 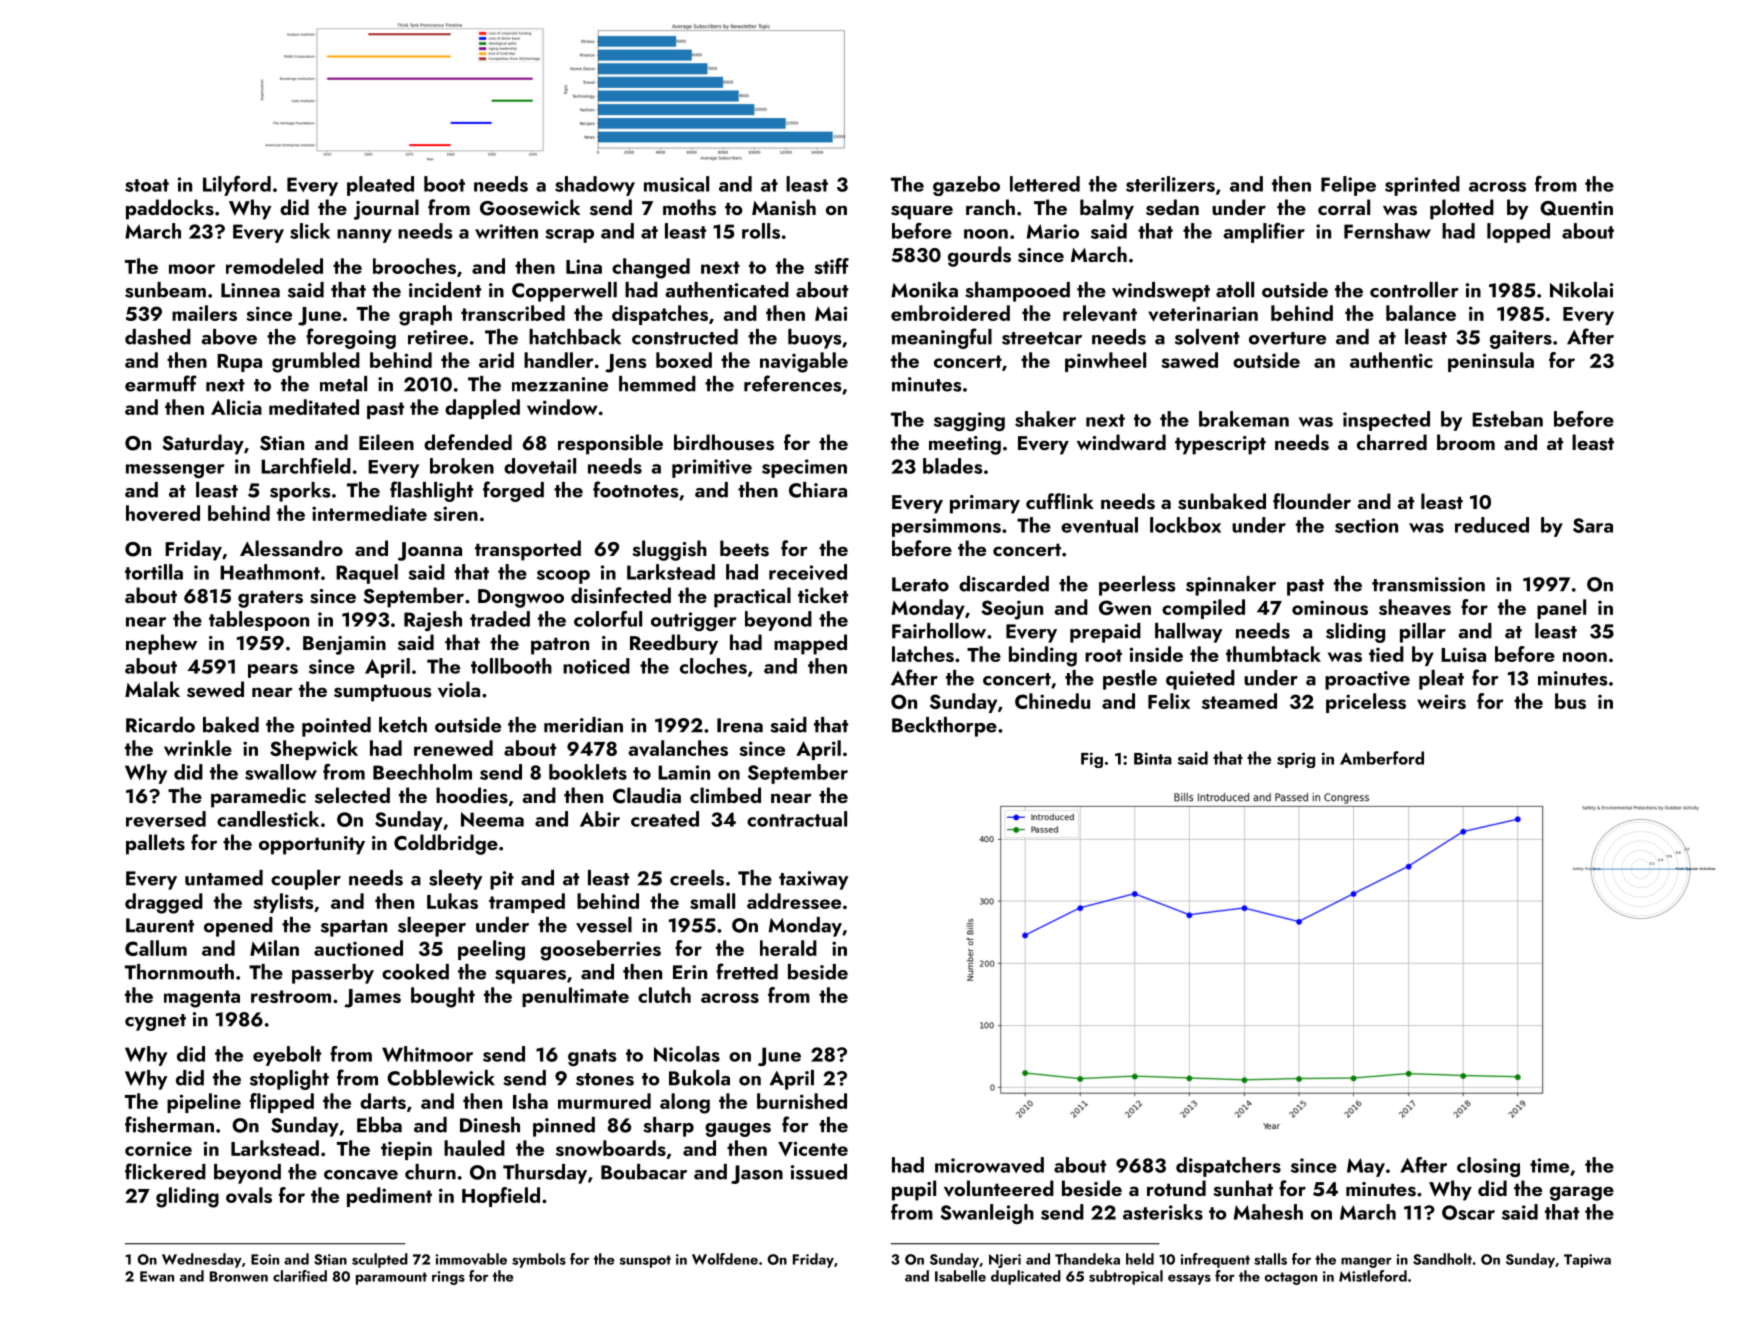 What do you see at coordinates (250, 290) in the screenshot?
I see `Linnea` at bounding box center [250, 290].
